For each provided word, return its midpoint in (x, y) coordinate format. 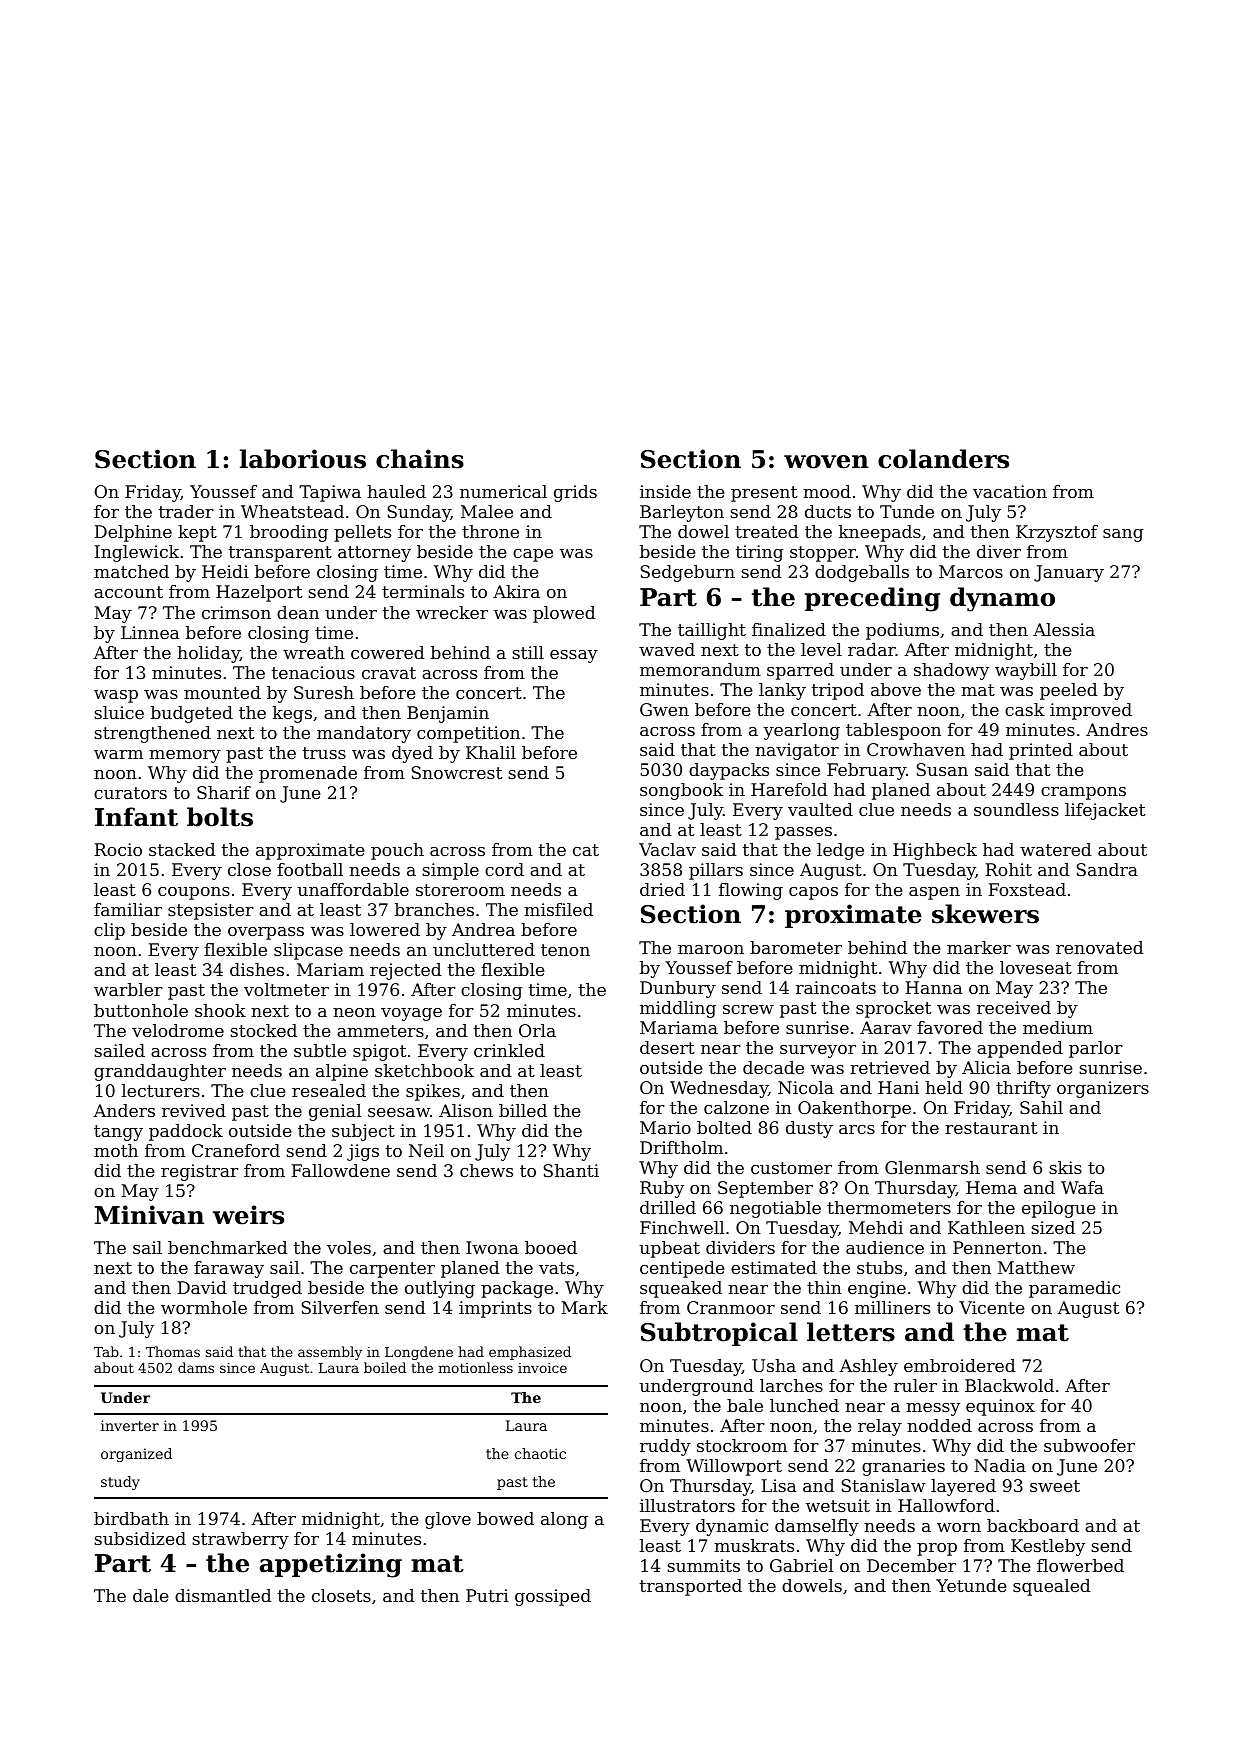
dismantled (223, 1595)
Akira (516, 591)
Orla (537, 1030)
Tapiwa (330, 493)
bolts (220, 817)
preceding (872, 599)
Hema (991, 1187)
